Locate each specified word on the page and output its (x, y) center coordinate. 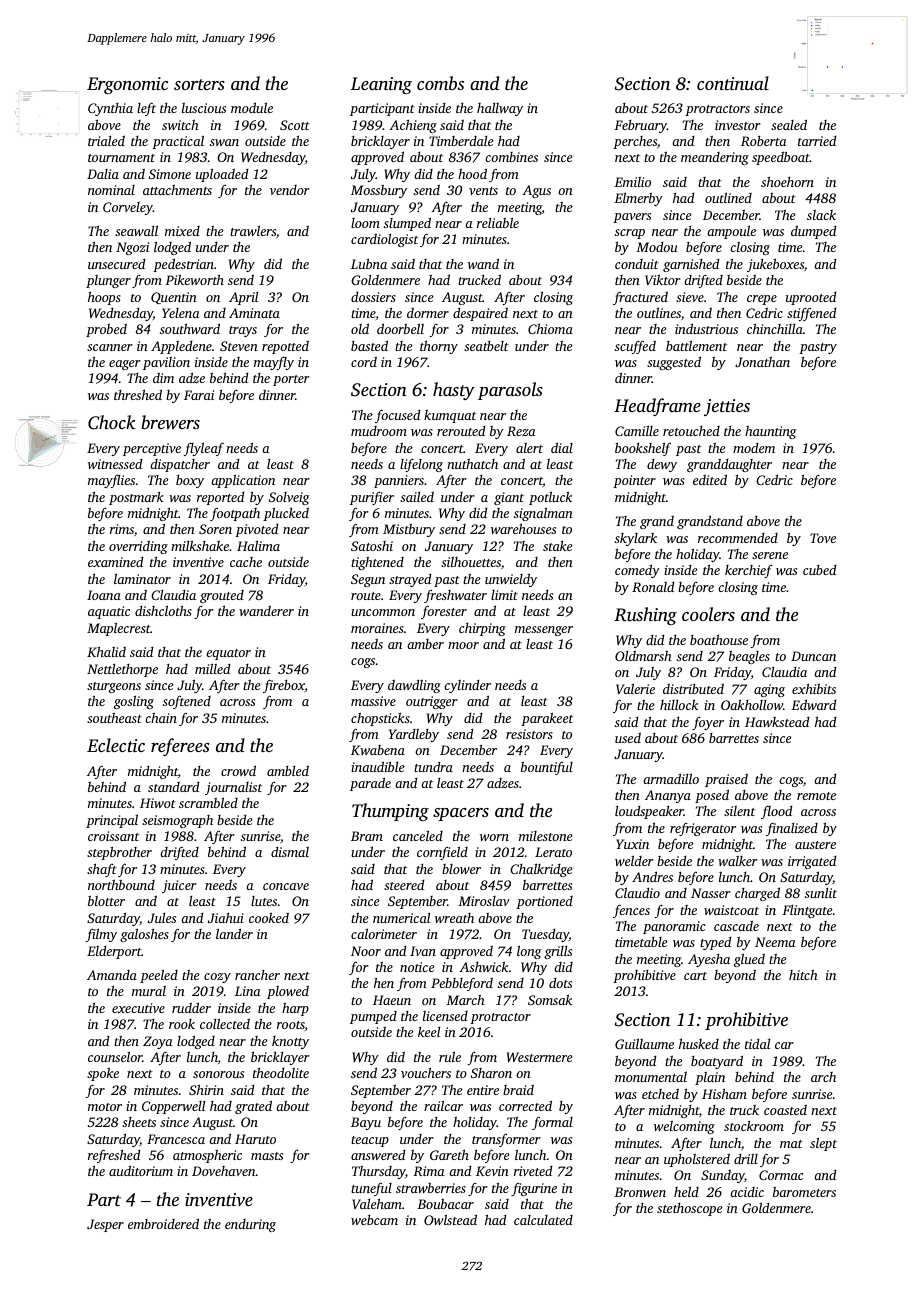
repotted (285, 347)
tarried (817, 141)
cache (246, 562)
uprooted (811, 298)
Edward (813, 704)
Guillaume (644, 1043)
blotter (106, 901)
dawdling (414, 686)
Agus (536, 191)
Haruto (255, 1139)
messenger (544, 631)
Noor (366, 951)
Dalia (103, 174)
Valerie (635, 688)
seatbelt (486, 346)
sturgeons (114, 687)
